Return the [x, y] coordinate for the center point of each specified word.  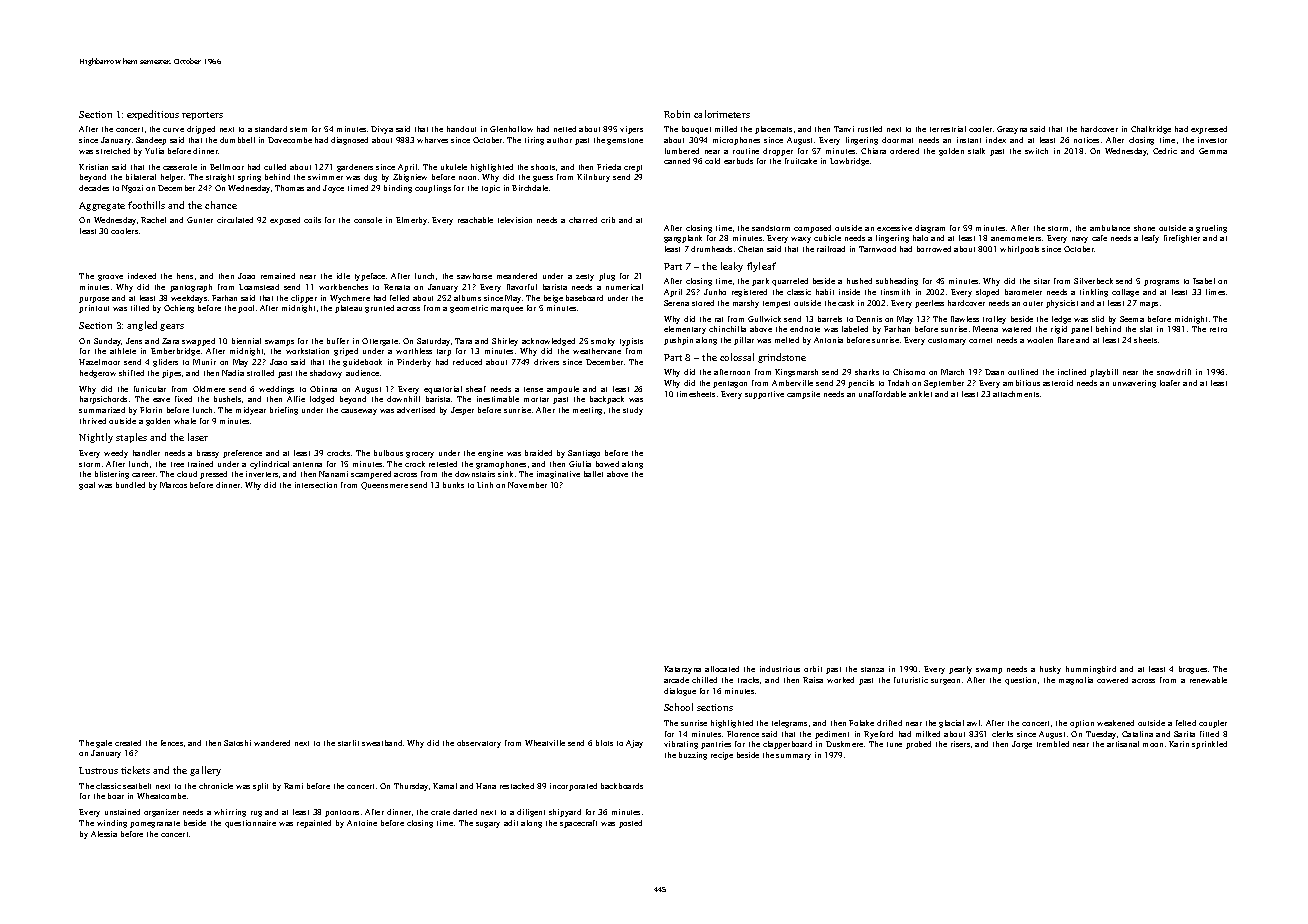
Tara [463, 341]
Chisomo [909, 372]
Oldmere [209, 389]
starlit [348, 743]
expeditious [153, 115]
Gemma [1213, 151]
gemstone [625, 141]
